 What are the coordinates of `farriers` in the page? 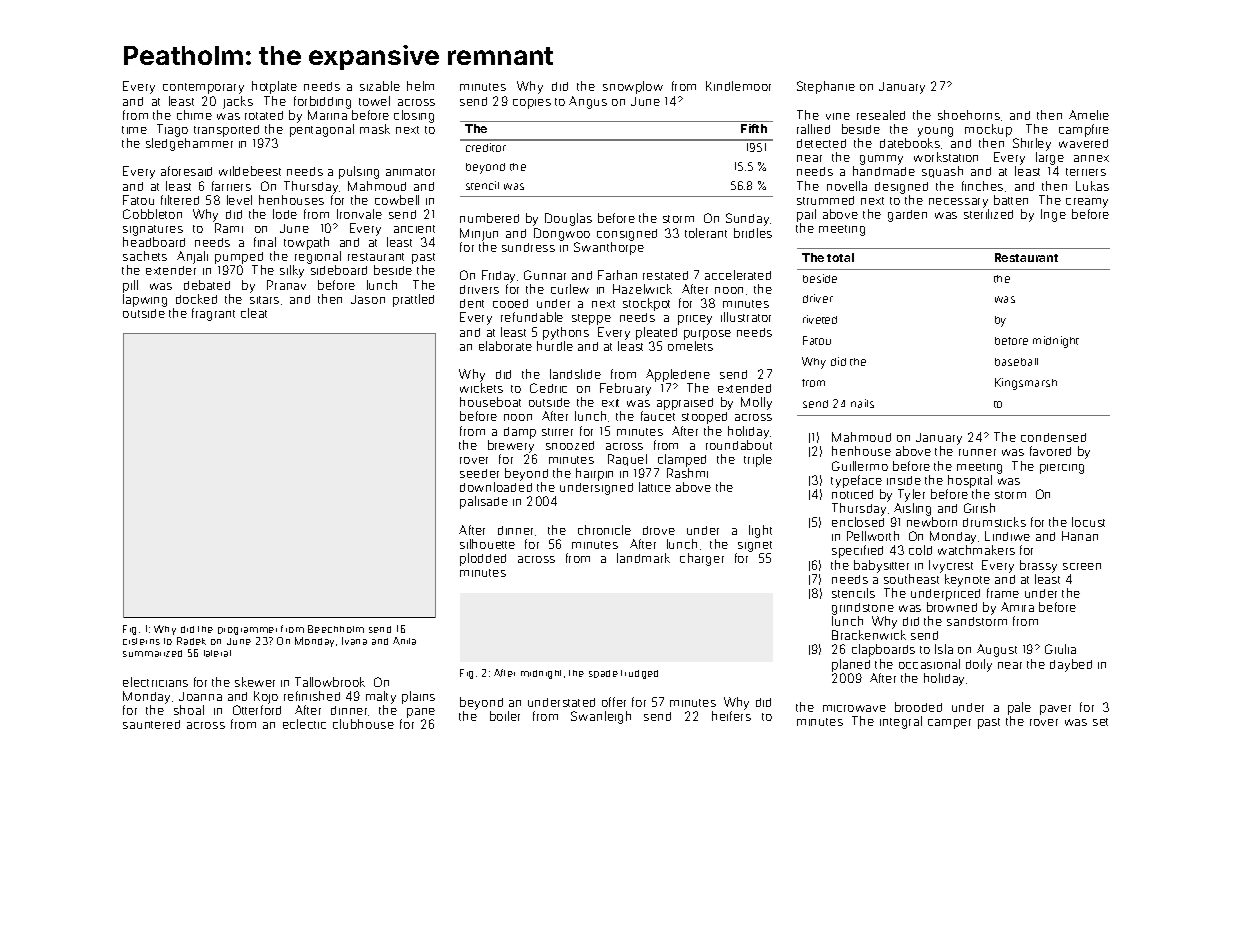 It's located at (231, 186).
